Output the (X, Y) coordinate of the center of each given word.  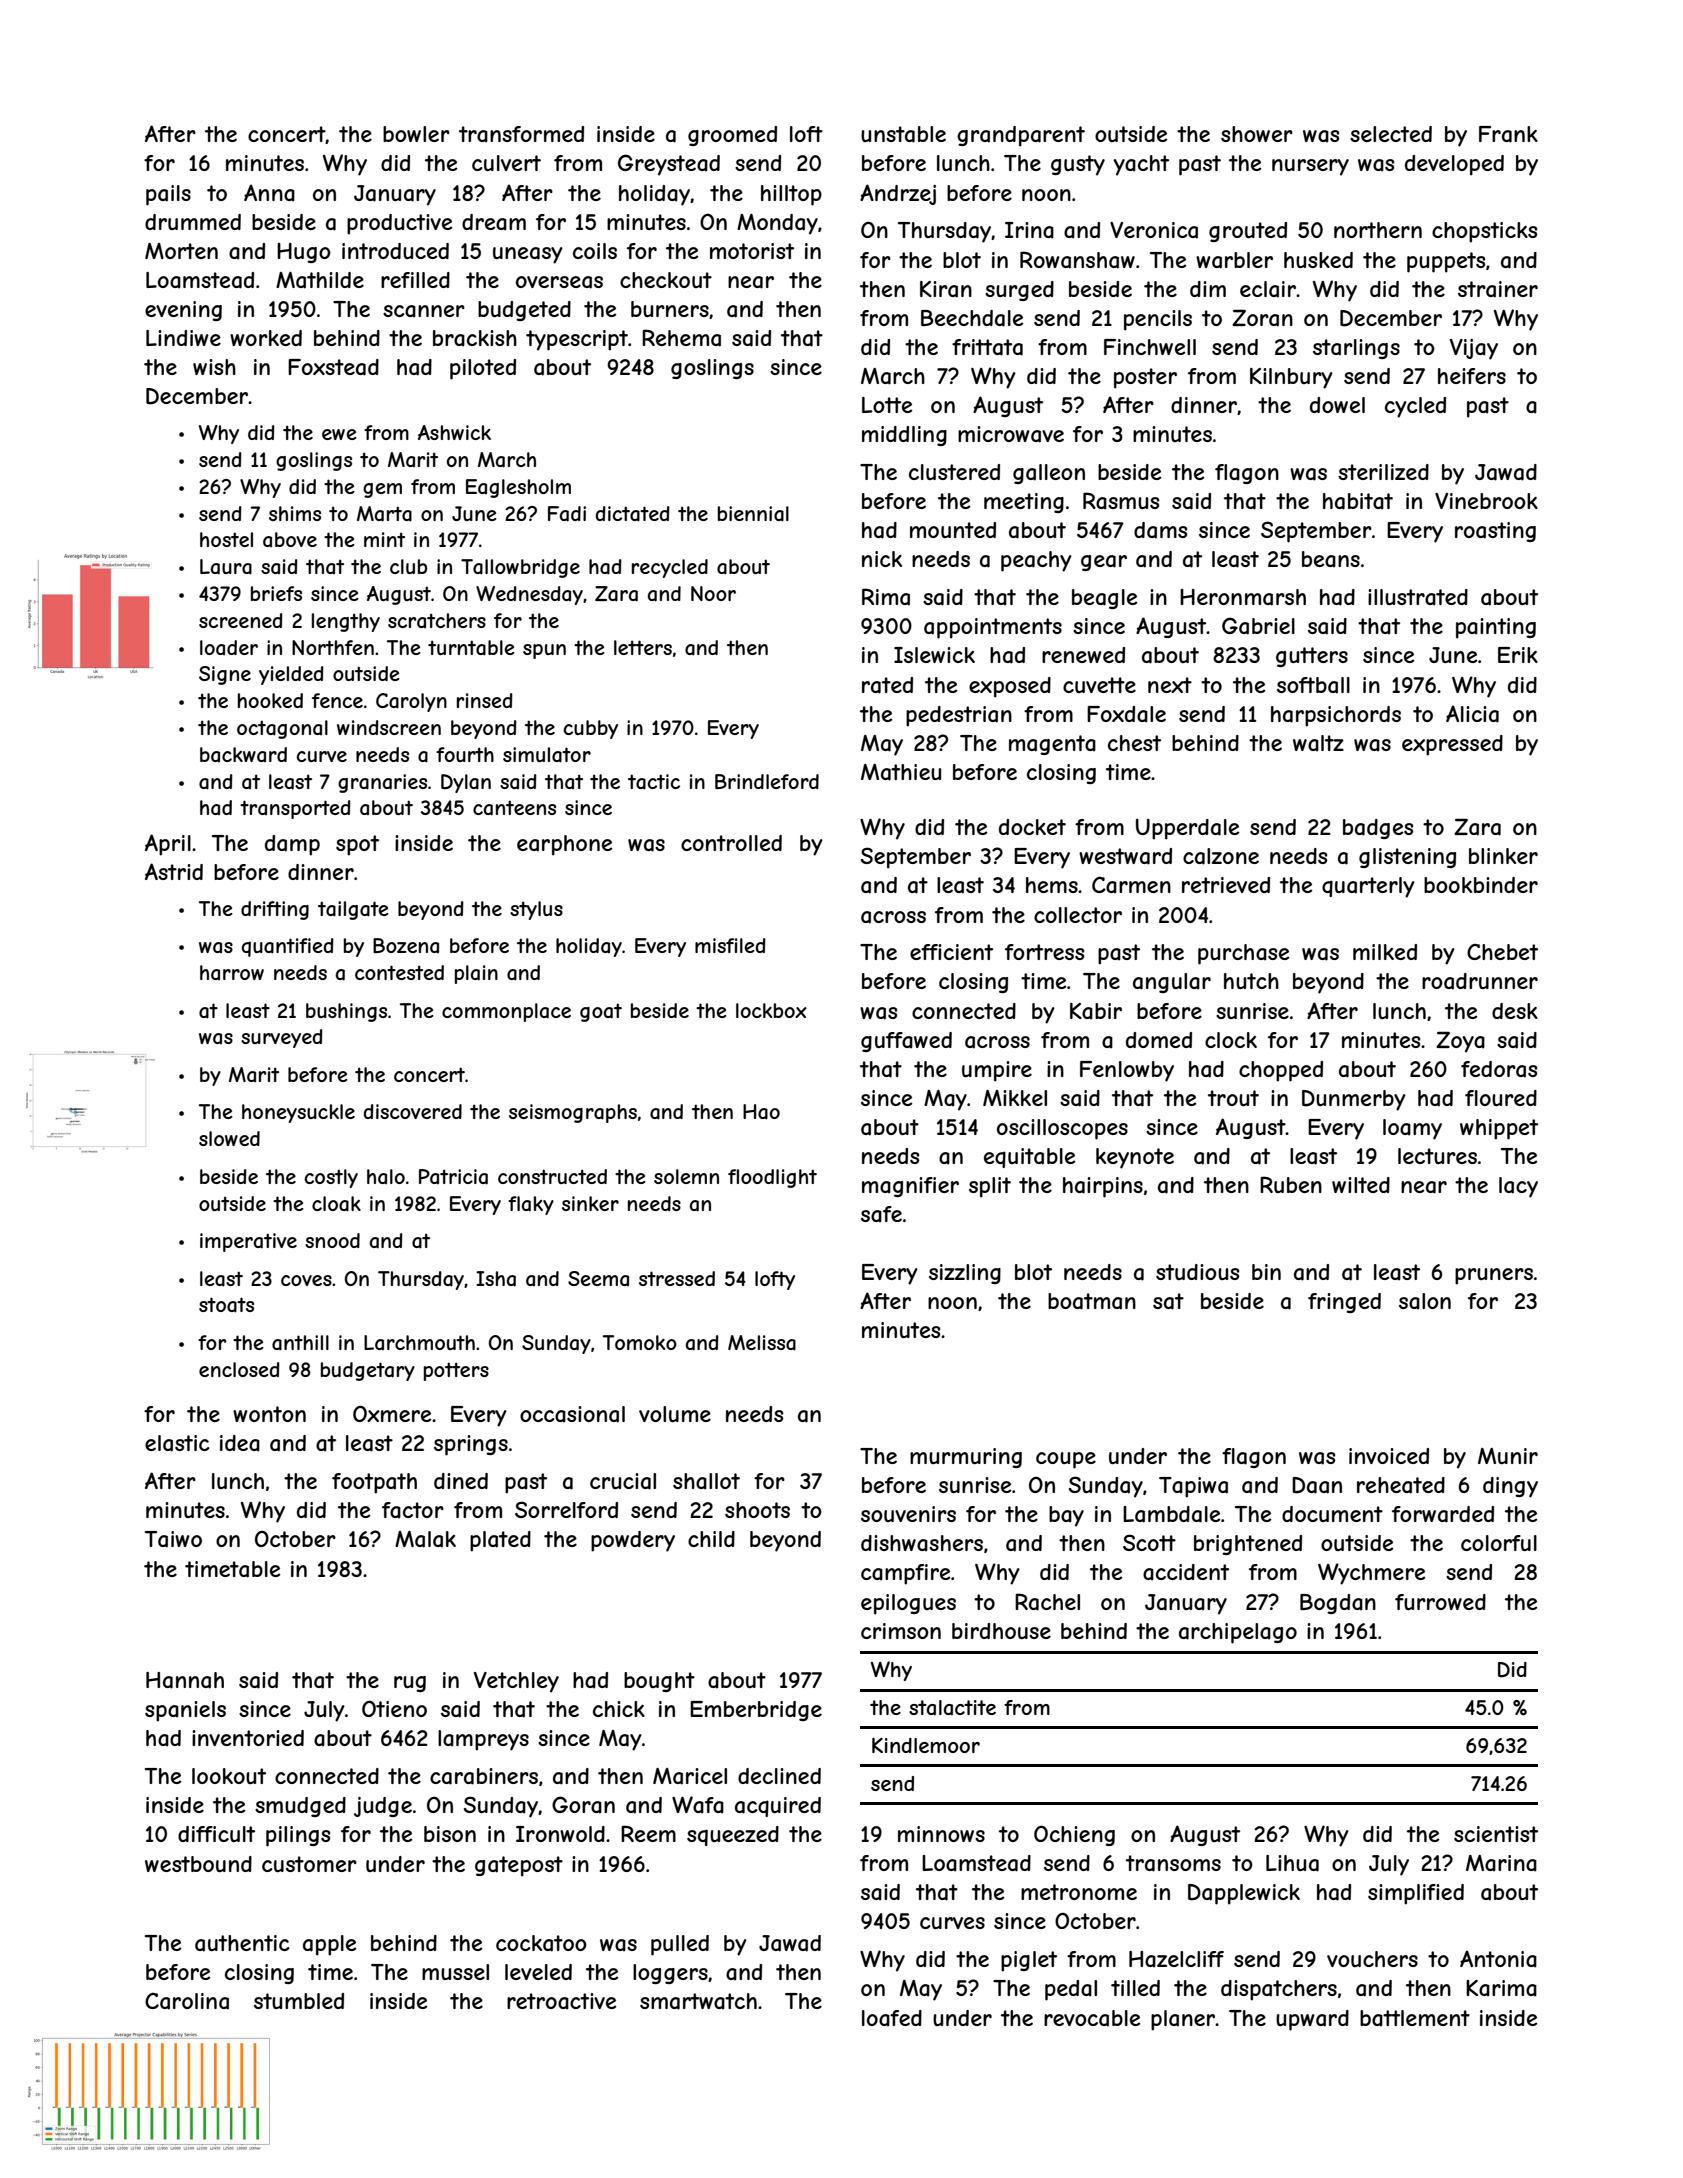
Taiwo (173, 1539)
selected (1391, 134)
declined (779, 1776)
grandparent (1021, 136)
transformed (521, 134)
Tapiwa (1193, 1487)
